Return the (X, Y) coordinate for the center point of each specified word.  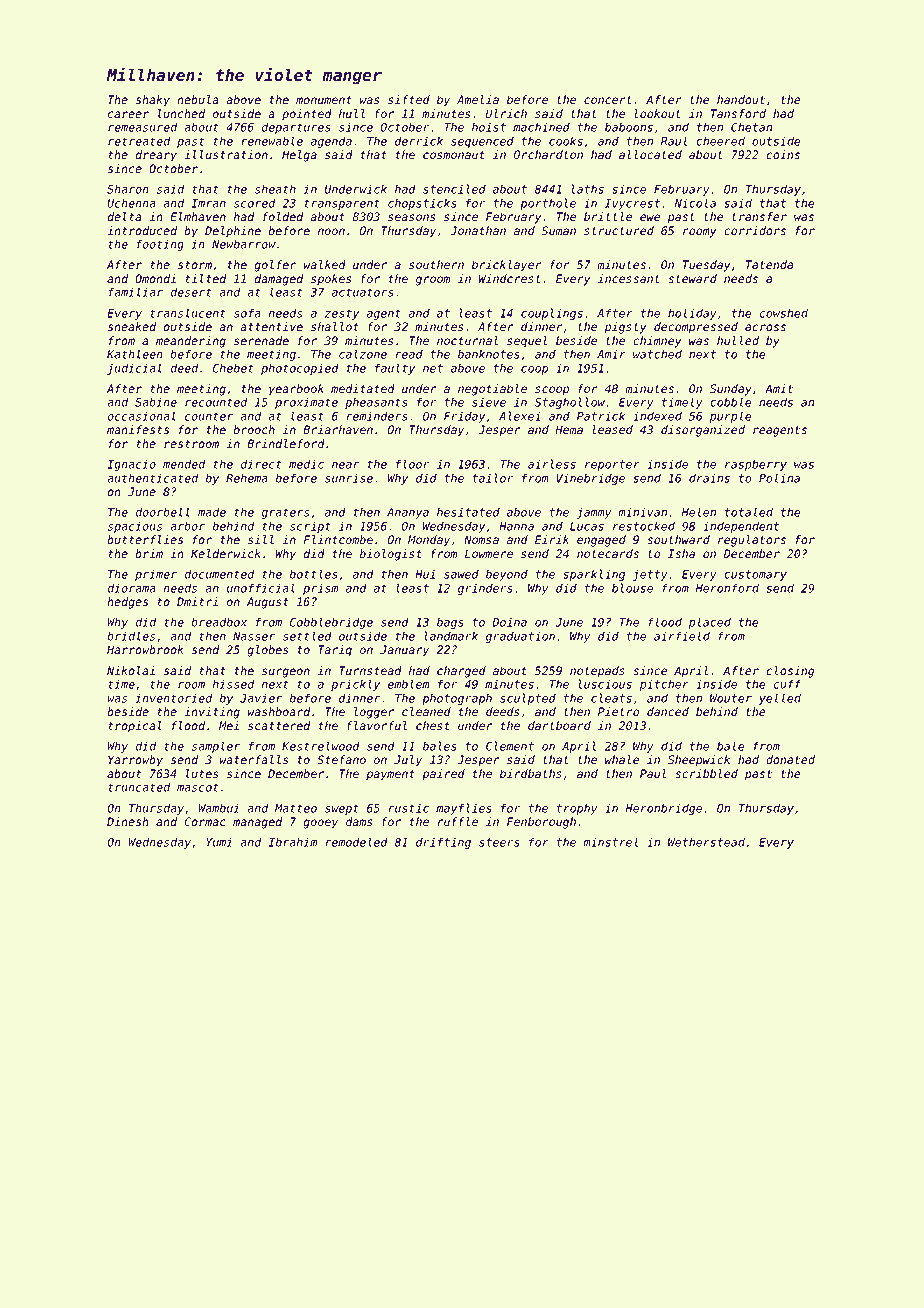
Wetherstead (706, 842)
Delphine (233, 232)
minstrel (610, 842)
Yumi (219, 842)
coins (783, 154)
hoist (489, 127)
